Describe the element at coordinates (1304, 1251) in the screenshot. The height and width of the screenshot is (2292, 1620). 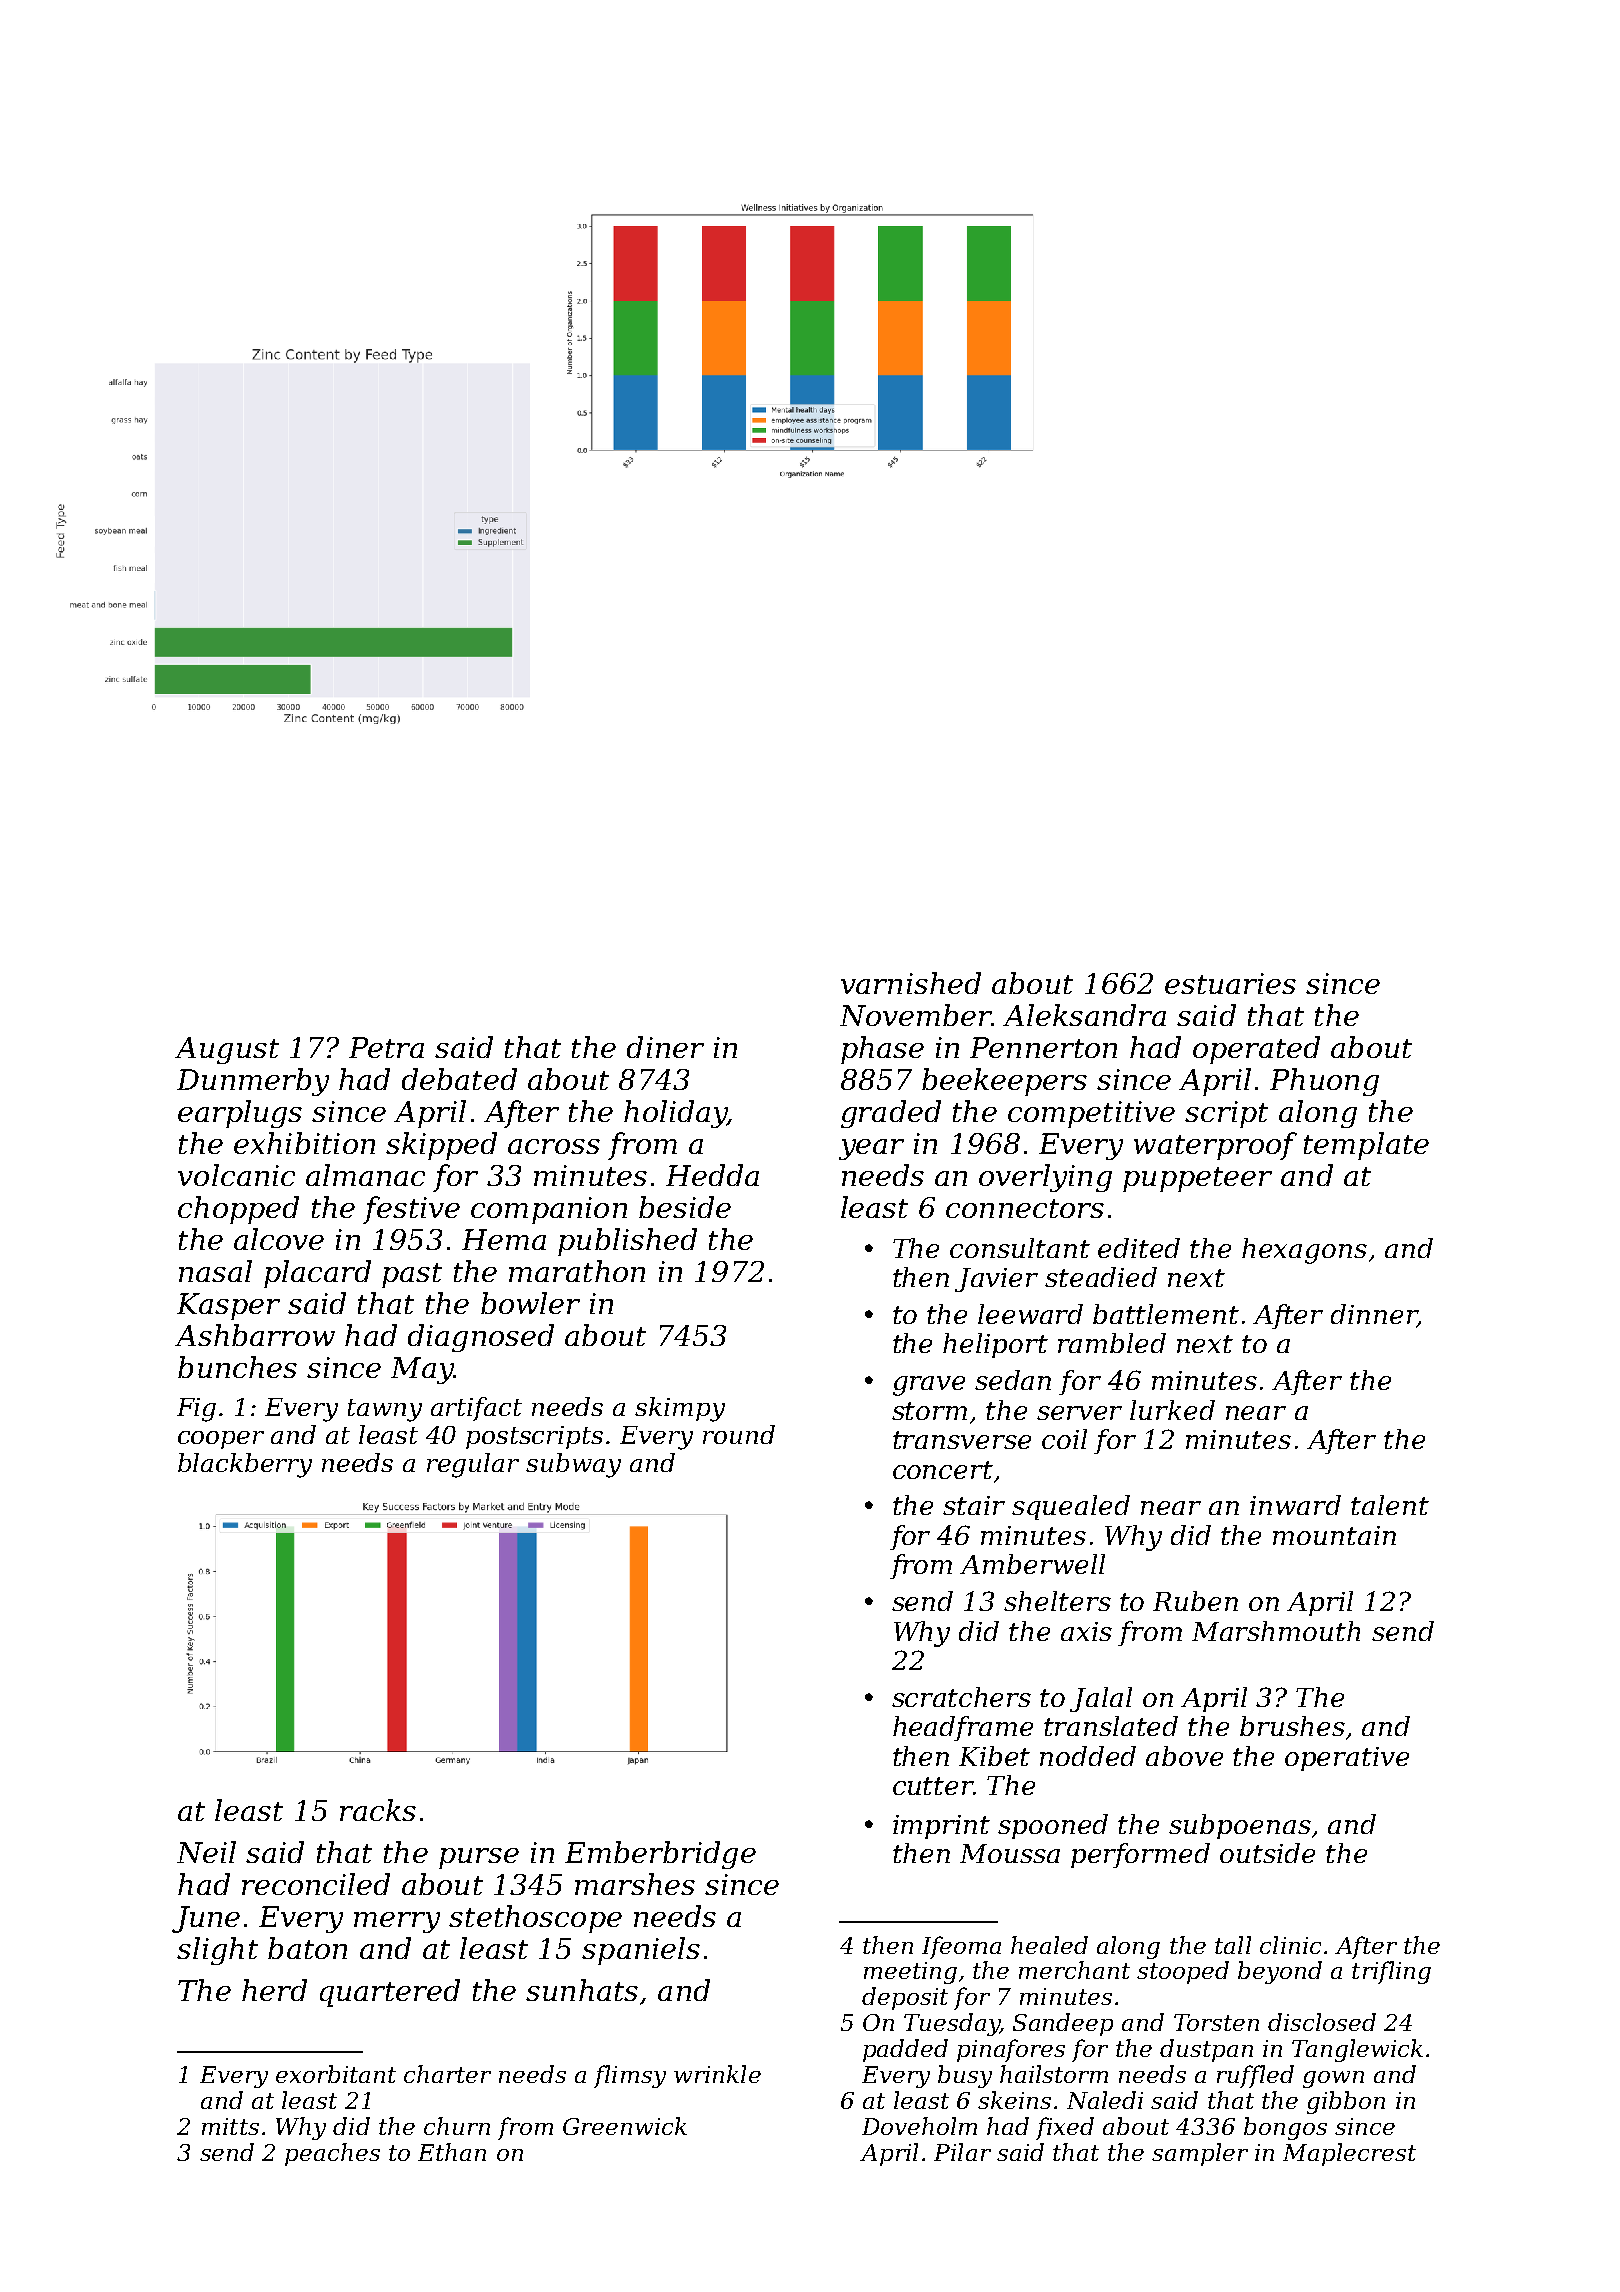
I see `hexagons` at that location.
